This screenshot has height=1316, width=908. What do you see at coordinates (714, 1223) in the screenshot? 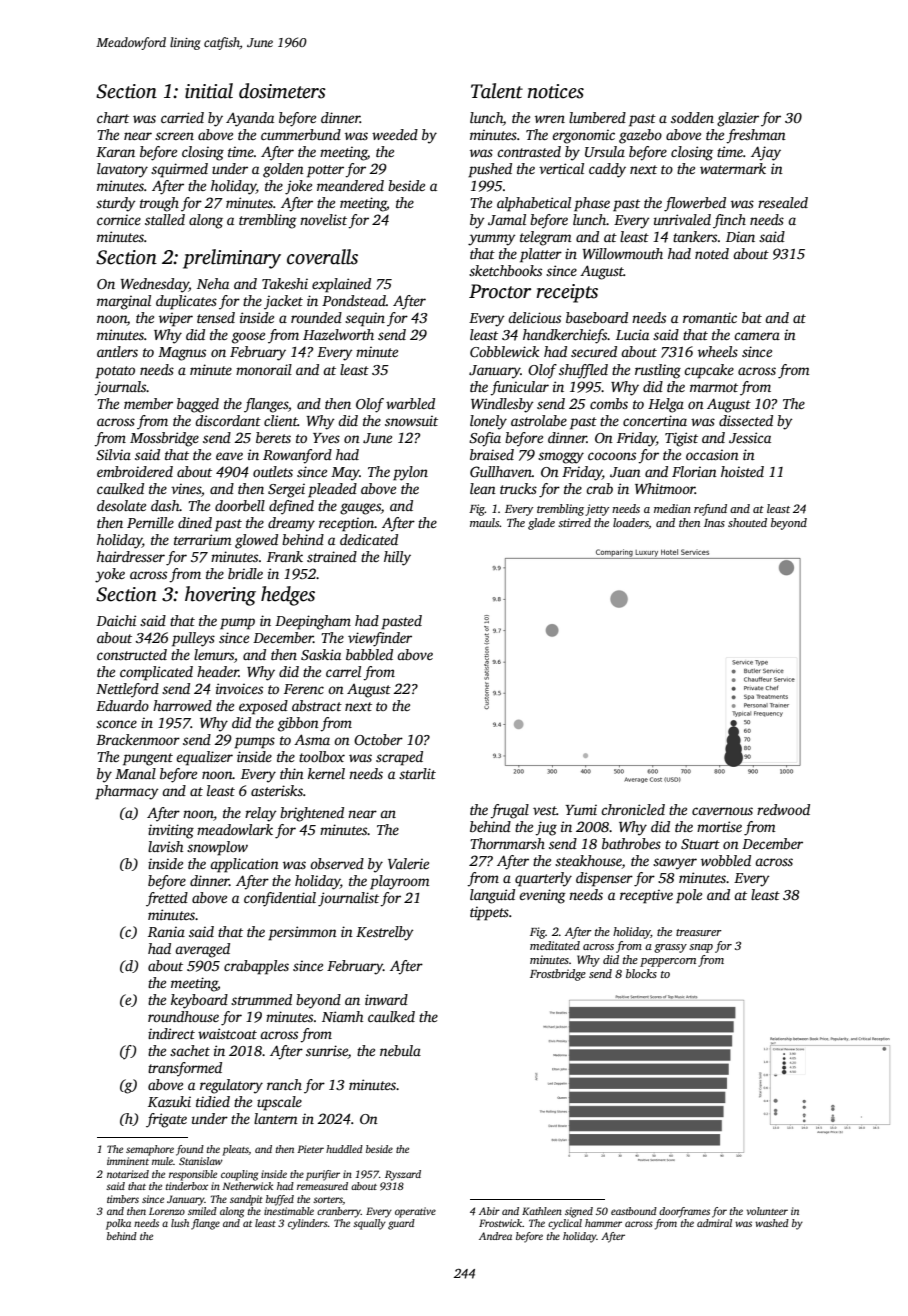
I see `admiral` at bounding box center [714, 1223].
